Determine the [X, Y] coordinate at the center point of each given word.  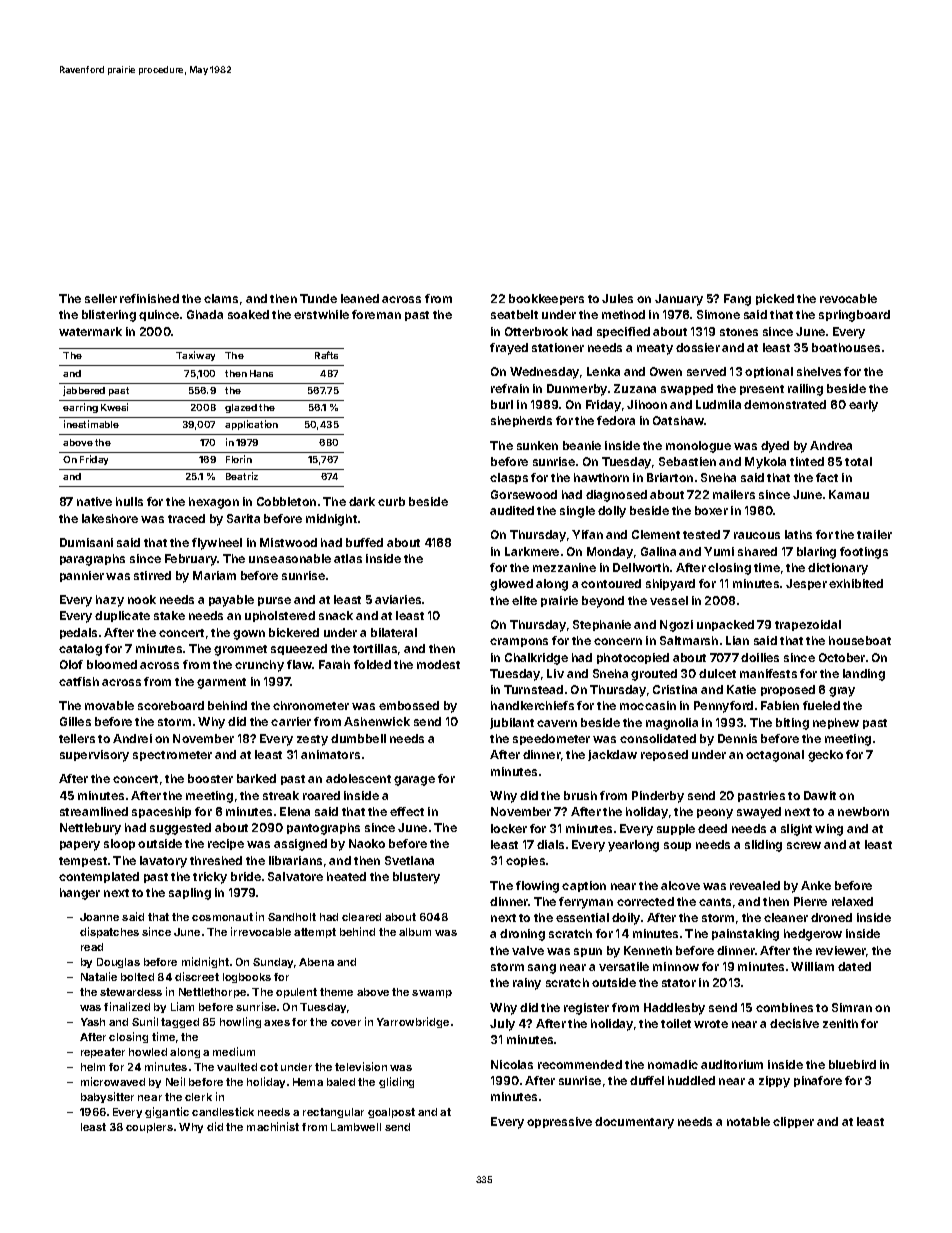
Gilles [75, 721]
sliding [763, 846]
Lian [737, 640]
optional [769, 372]
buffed [364, 542]
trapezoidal [808, 625]
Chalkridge [536, 659]
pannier [82, 576]
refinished [149, 298]
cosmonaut [222, 917]
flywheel [217, 544]
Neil [175, 1081]
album [415, 932]
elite [524, 600]
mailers [734, 494]
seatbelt [514, 314]
